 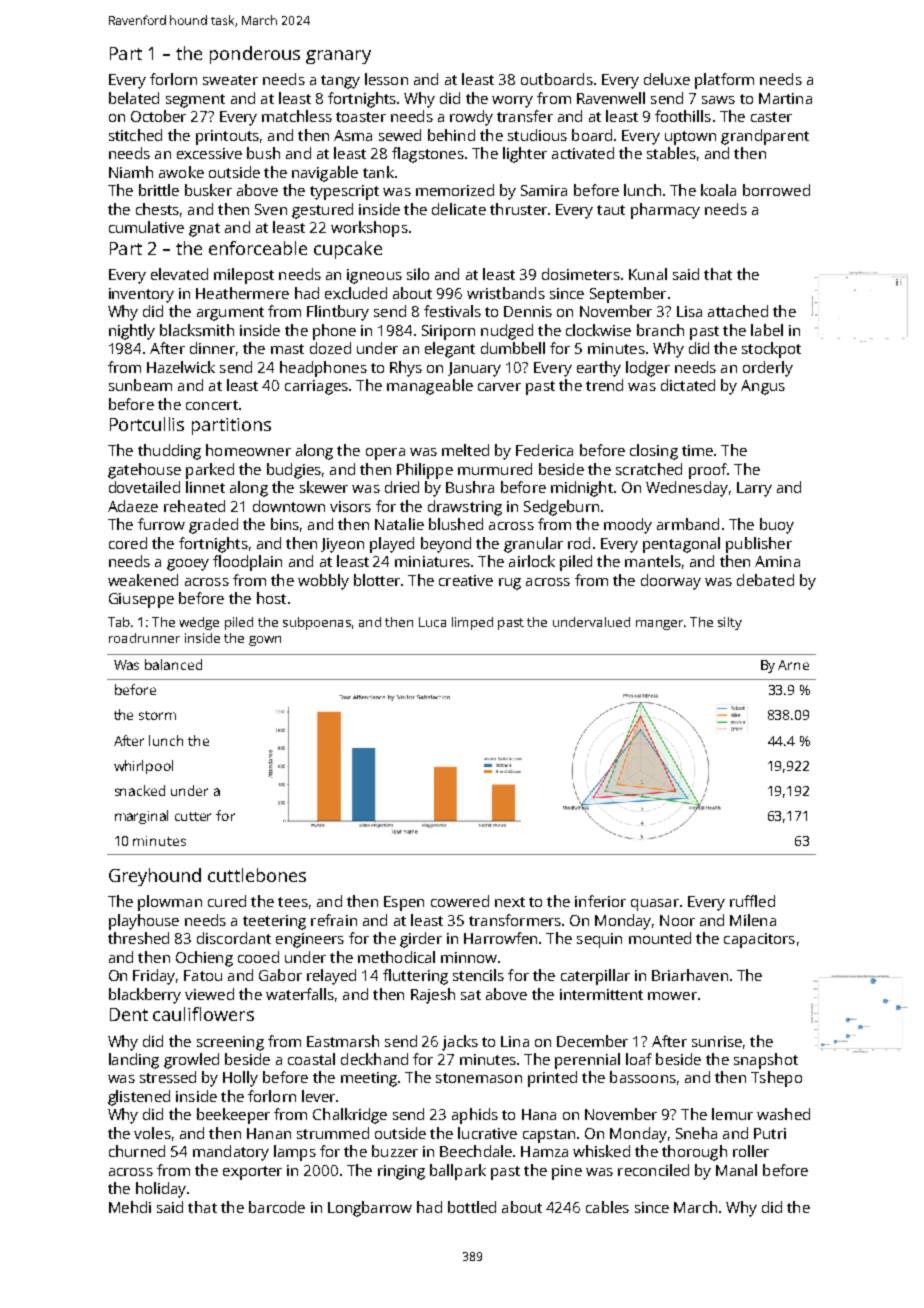 I want to click on platform, so click(x=724, y=81).
